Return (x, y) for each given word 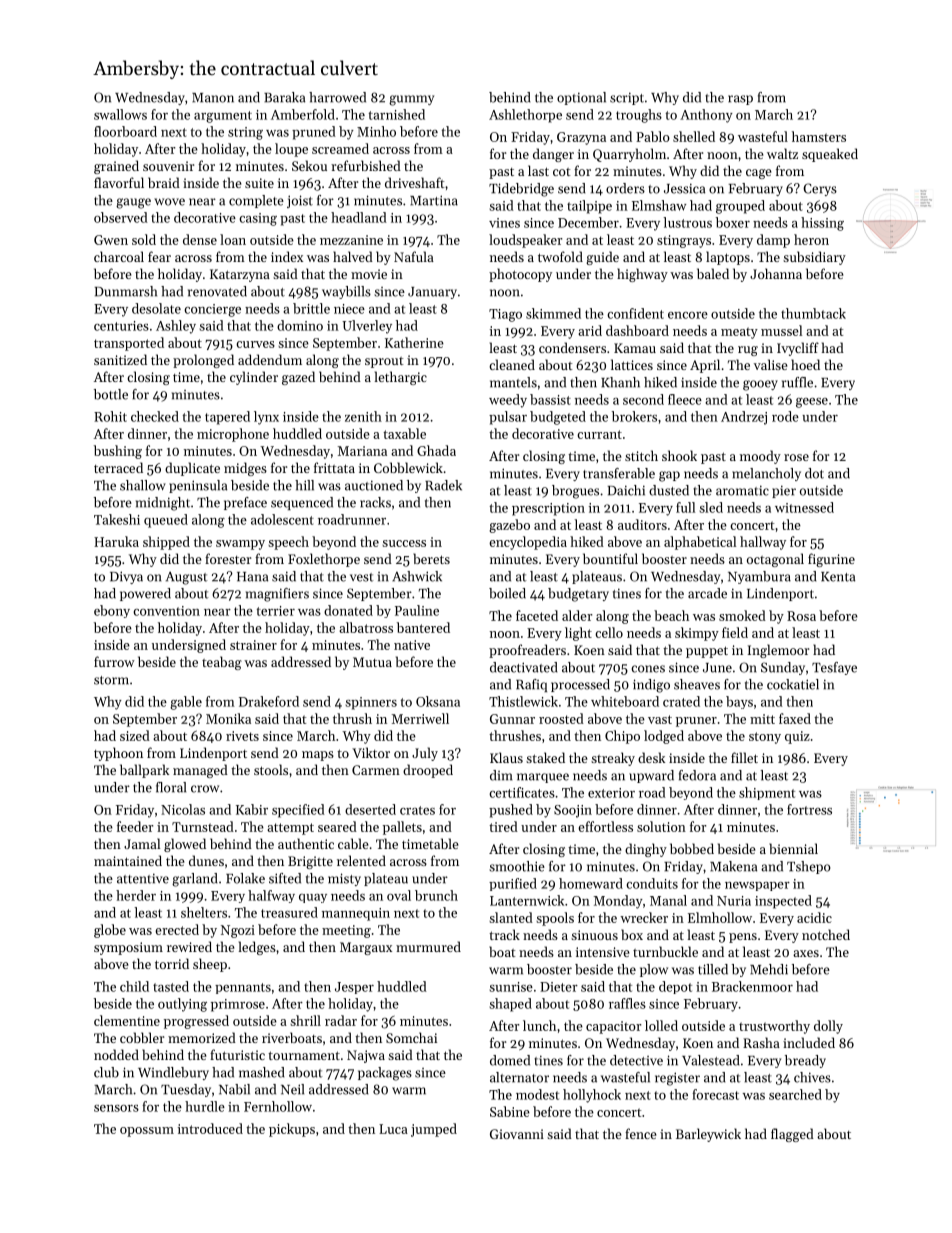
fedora (697, 775)
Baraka (284, 97)
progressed (196, 1022)
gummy (411, 100)
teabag (222, 663)
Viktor (371, 752)
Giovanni (517, 1134)
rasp (740, 100)
